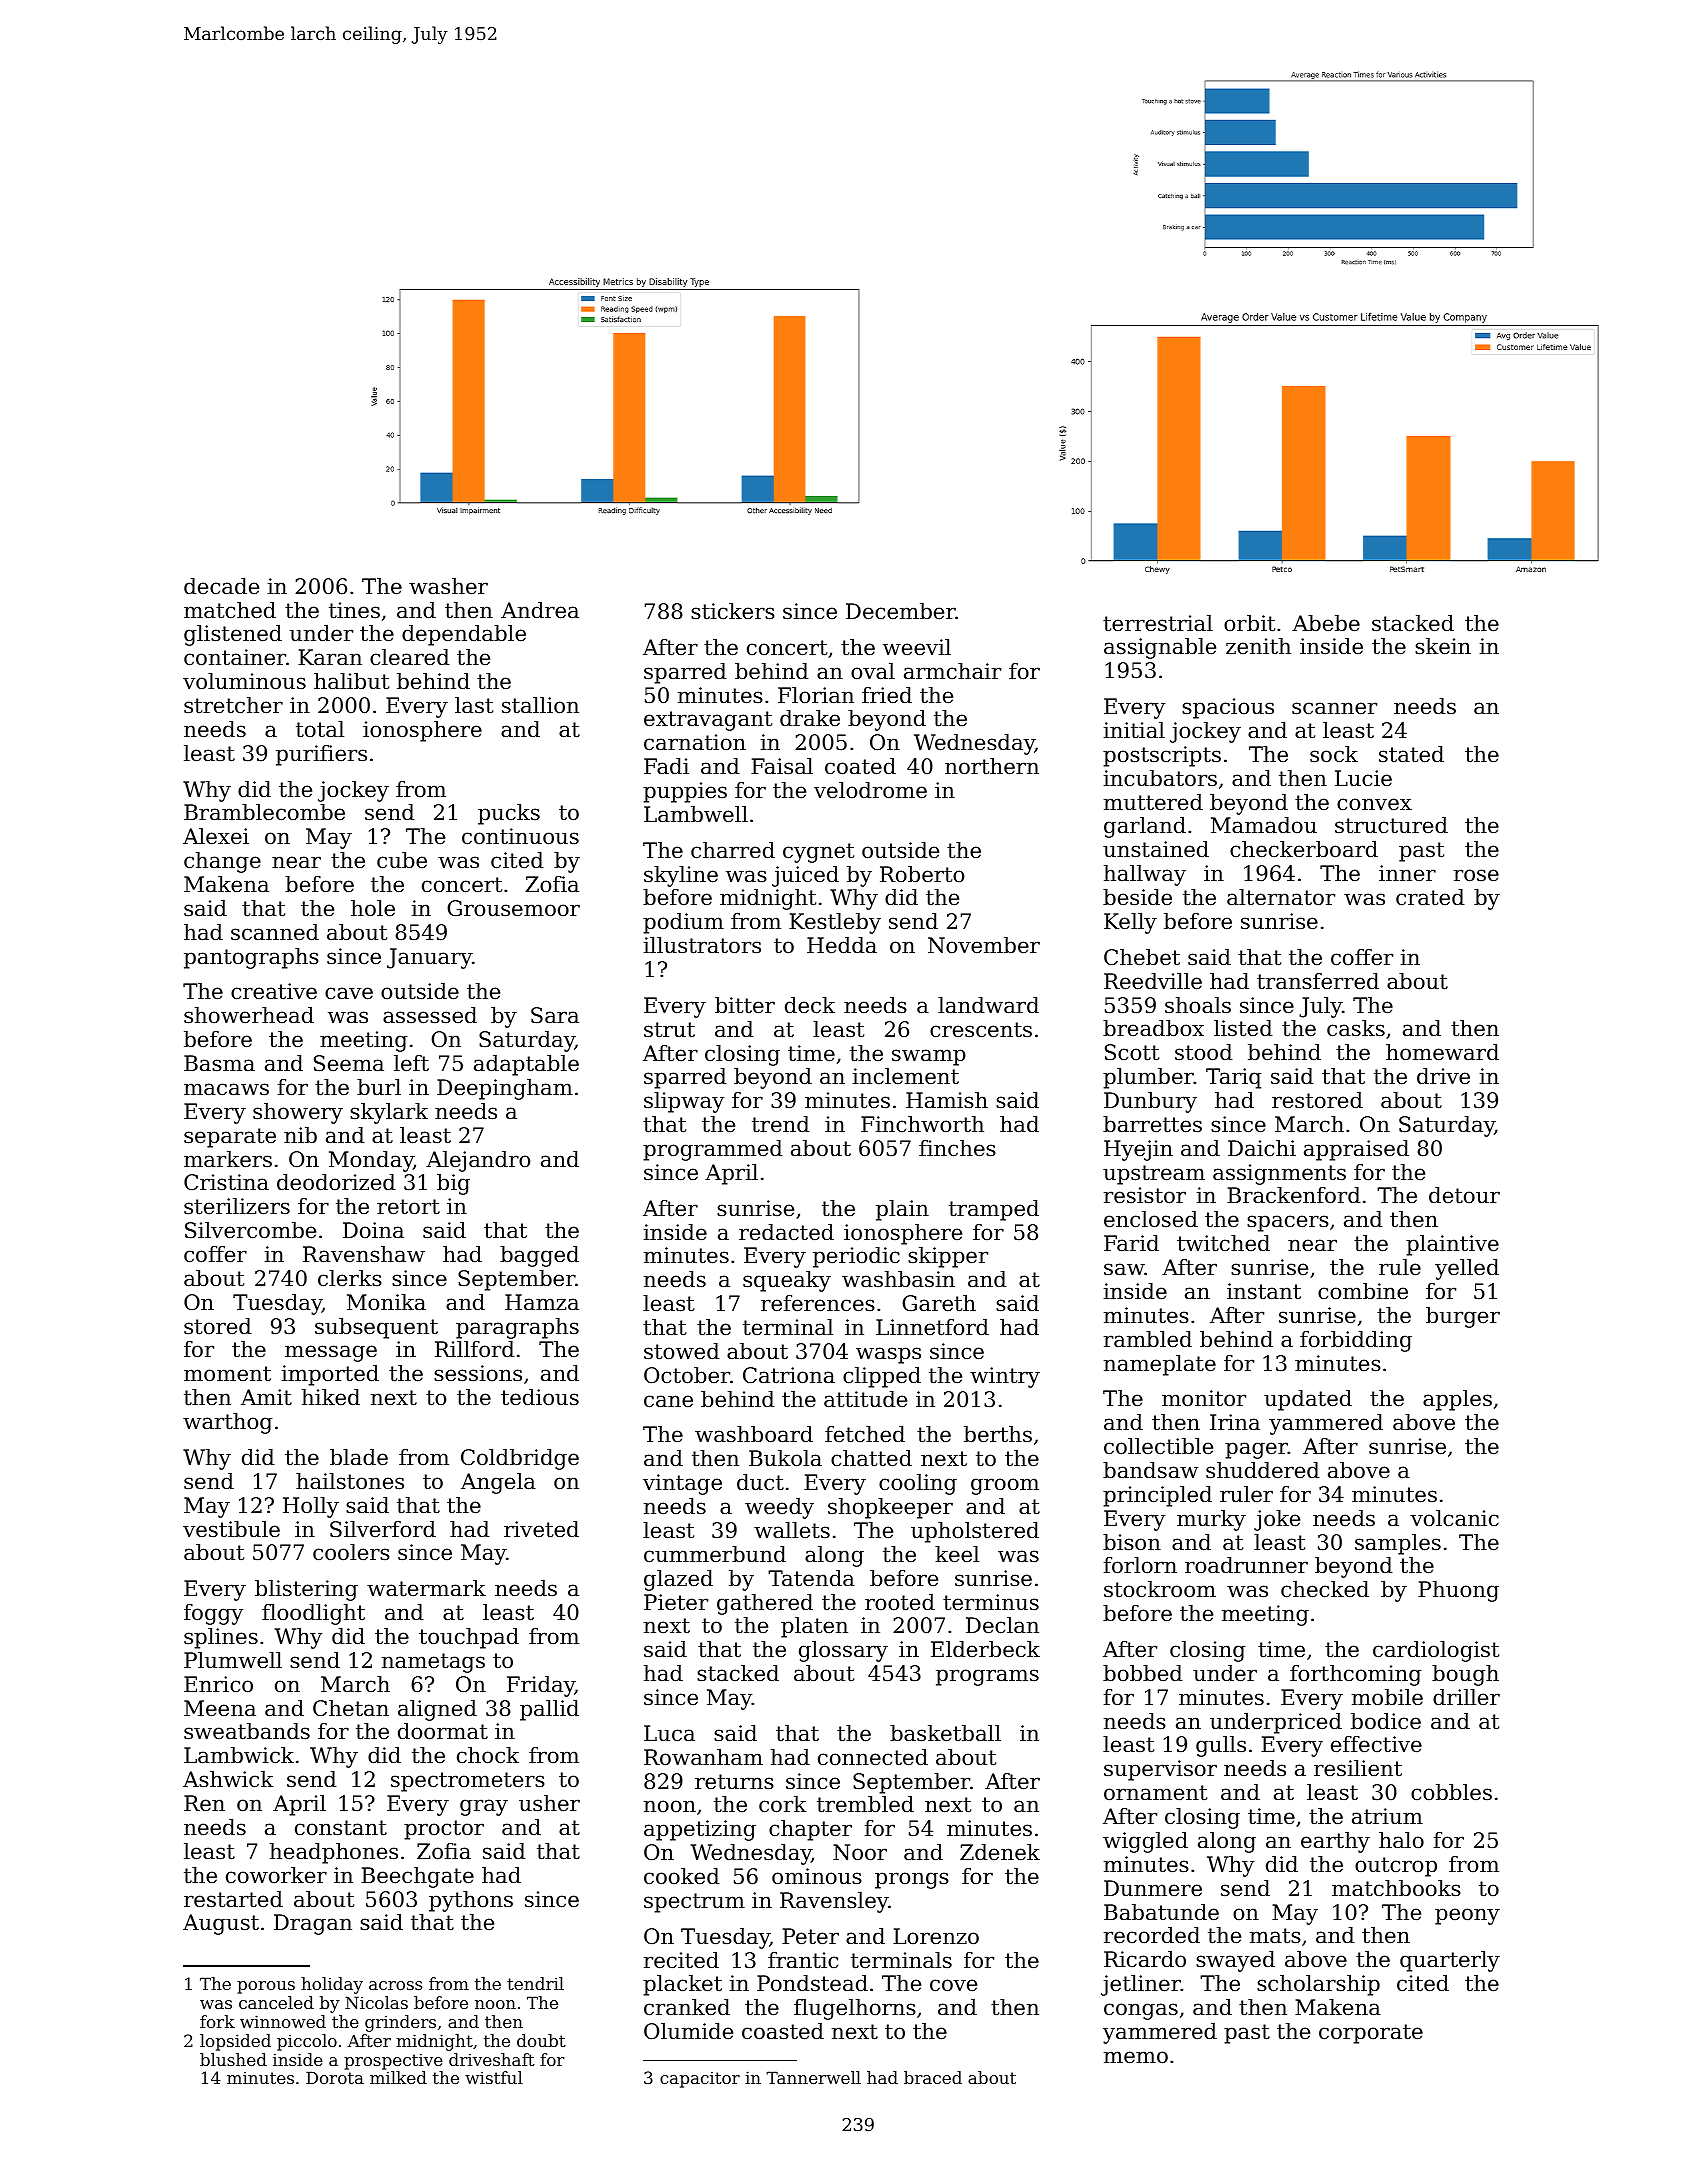 This image has height=2178, width=1683. Describe the element at coordinates (221, 586) in the image. I see `decade` at that location.
